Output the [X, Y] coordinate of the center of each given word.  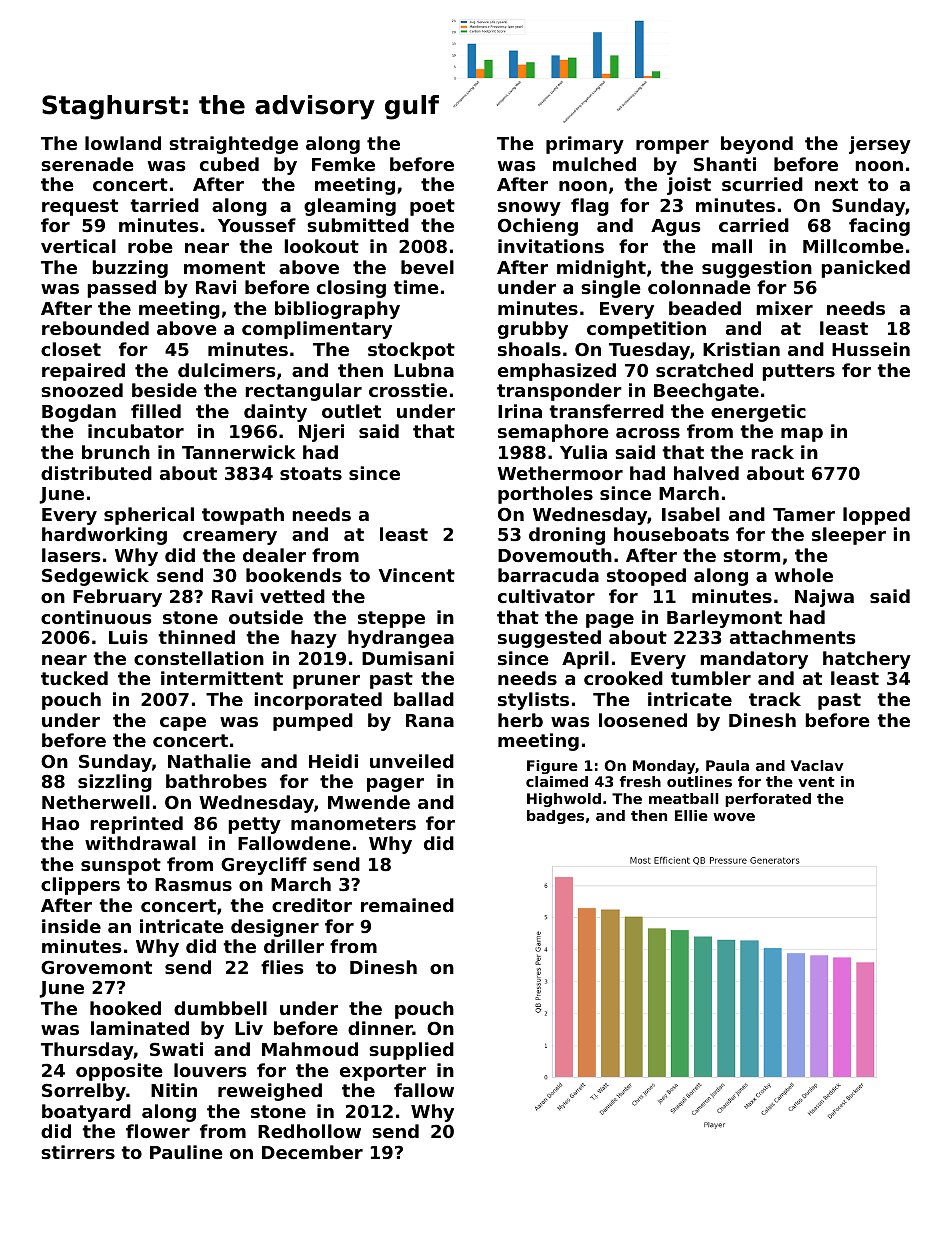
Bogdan [79, 413]
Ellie [691, 815]
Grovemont [96, 967]
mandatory [754, 660]
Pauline [186, 1152]
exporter [383, 1072]
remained [407, 905]
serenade [87, 164]
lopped [876, 516]
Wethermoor [560, 473]
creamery [230, 538]
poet [432, 207]
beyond [757, 145]
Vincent [417, 575]
